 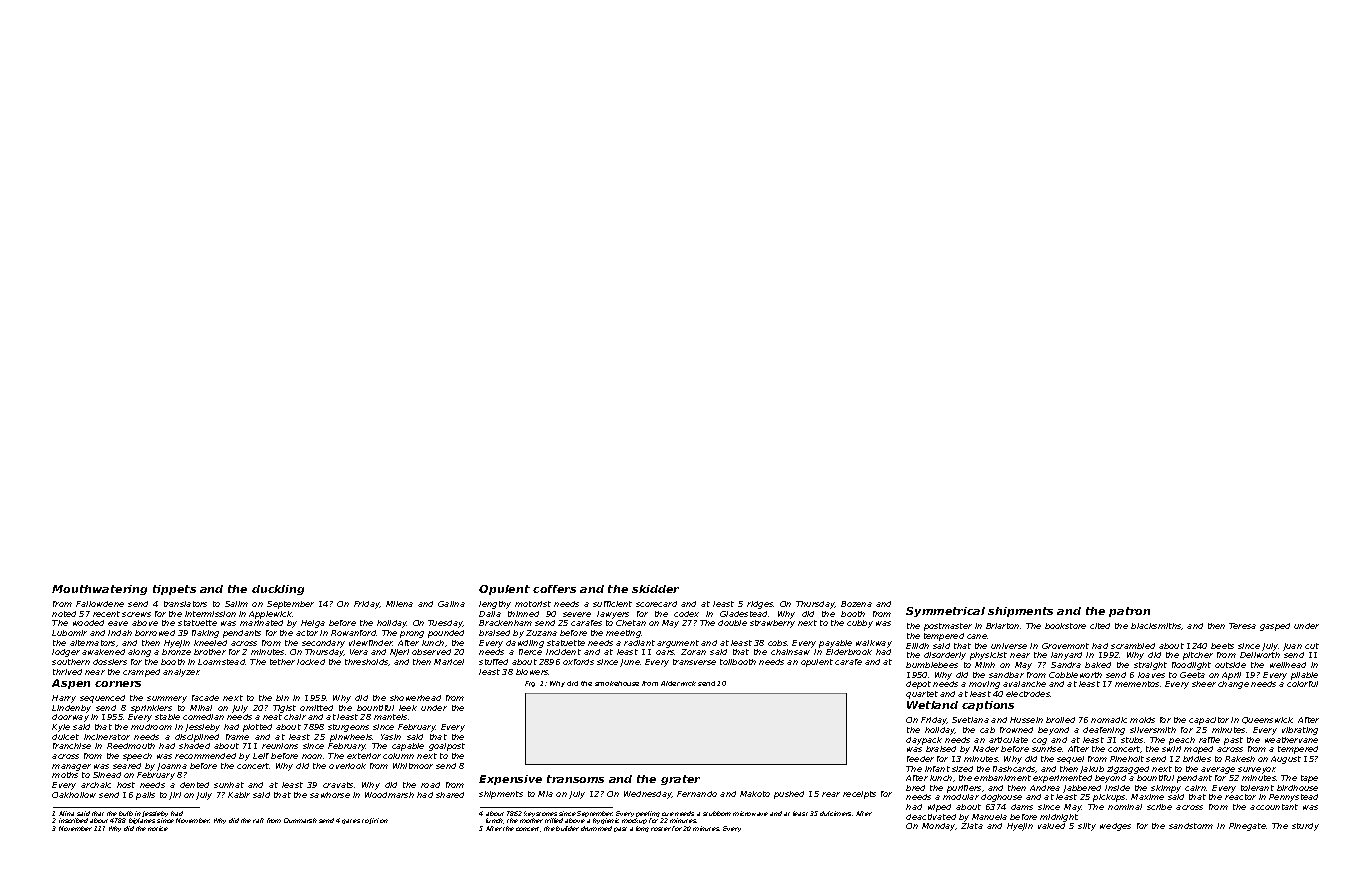 What do you see at coordinates (554, 589) in the document?
I see `coffers` at bounding box center [554, 589].
